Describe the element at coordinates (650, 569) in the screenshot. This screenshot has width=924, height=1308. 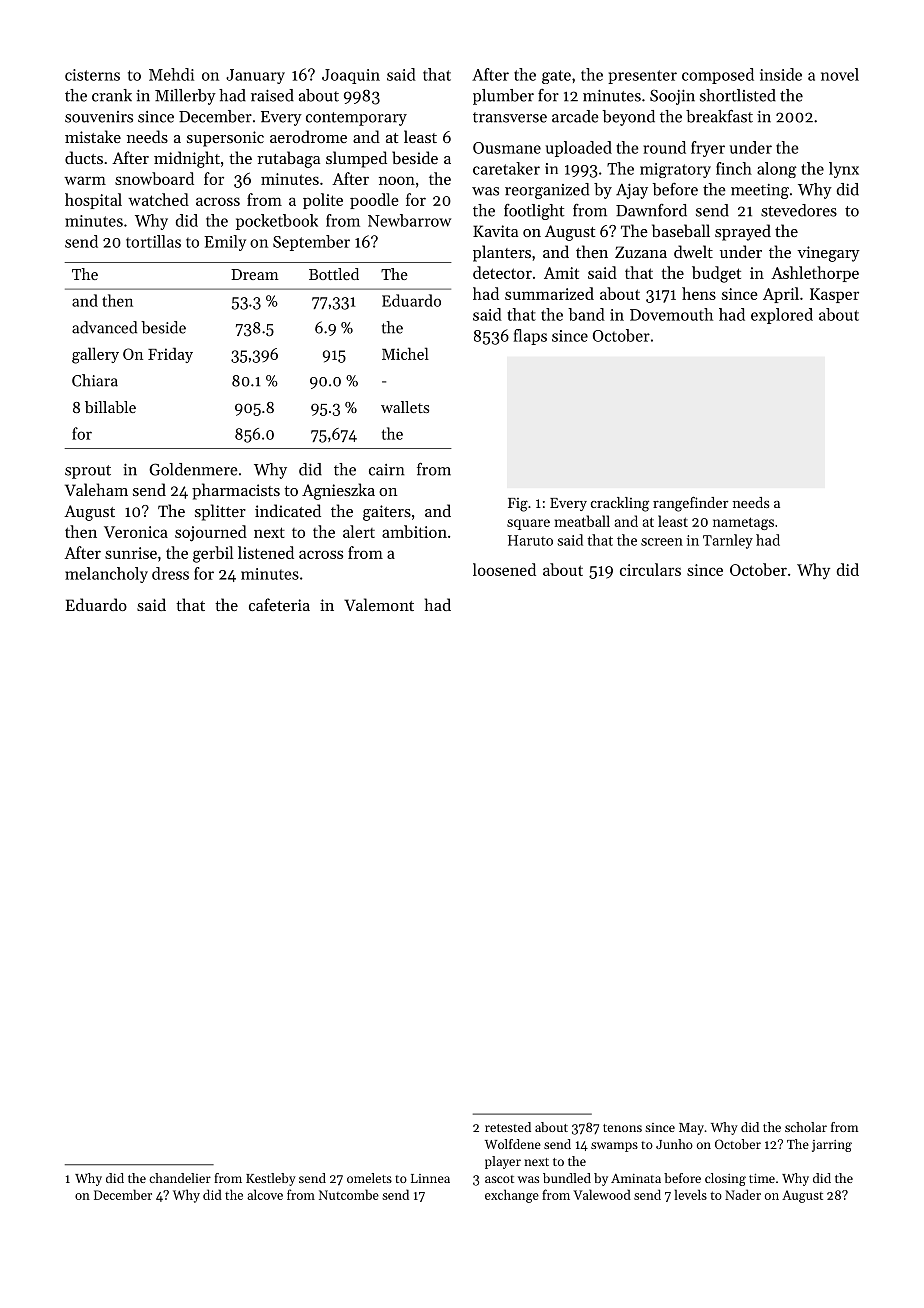
I see `circulars` at that location.
